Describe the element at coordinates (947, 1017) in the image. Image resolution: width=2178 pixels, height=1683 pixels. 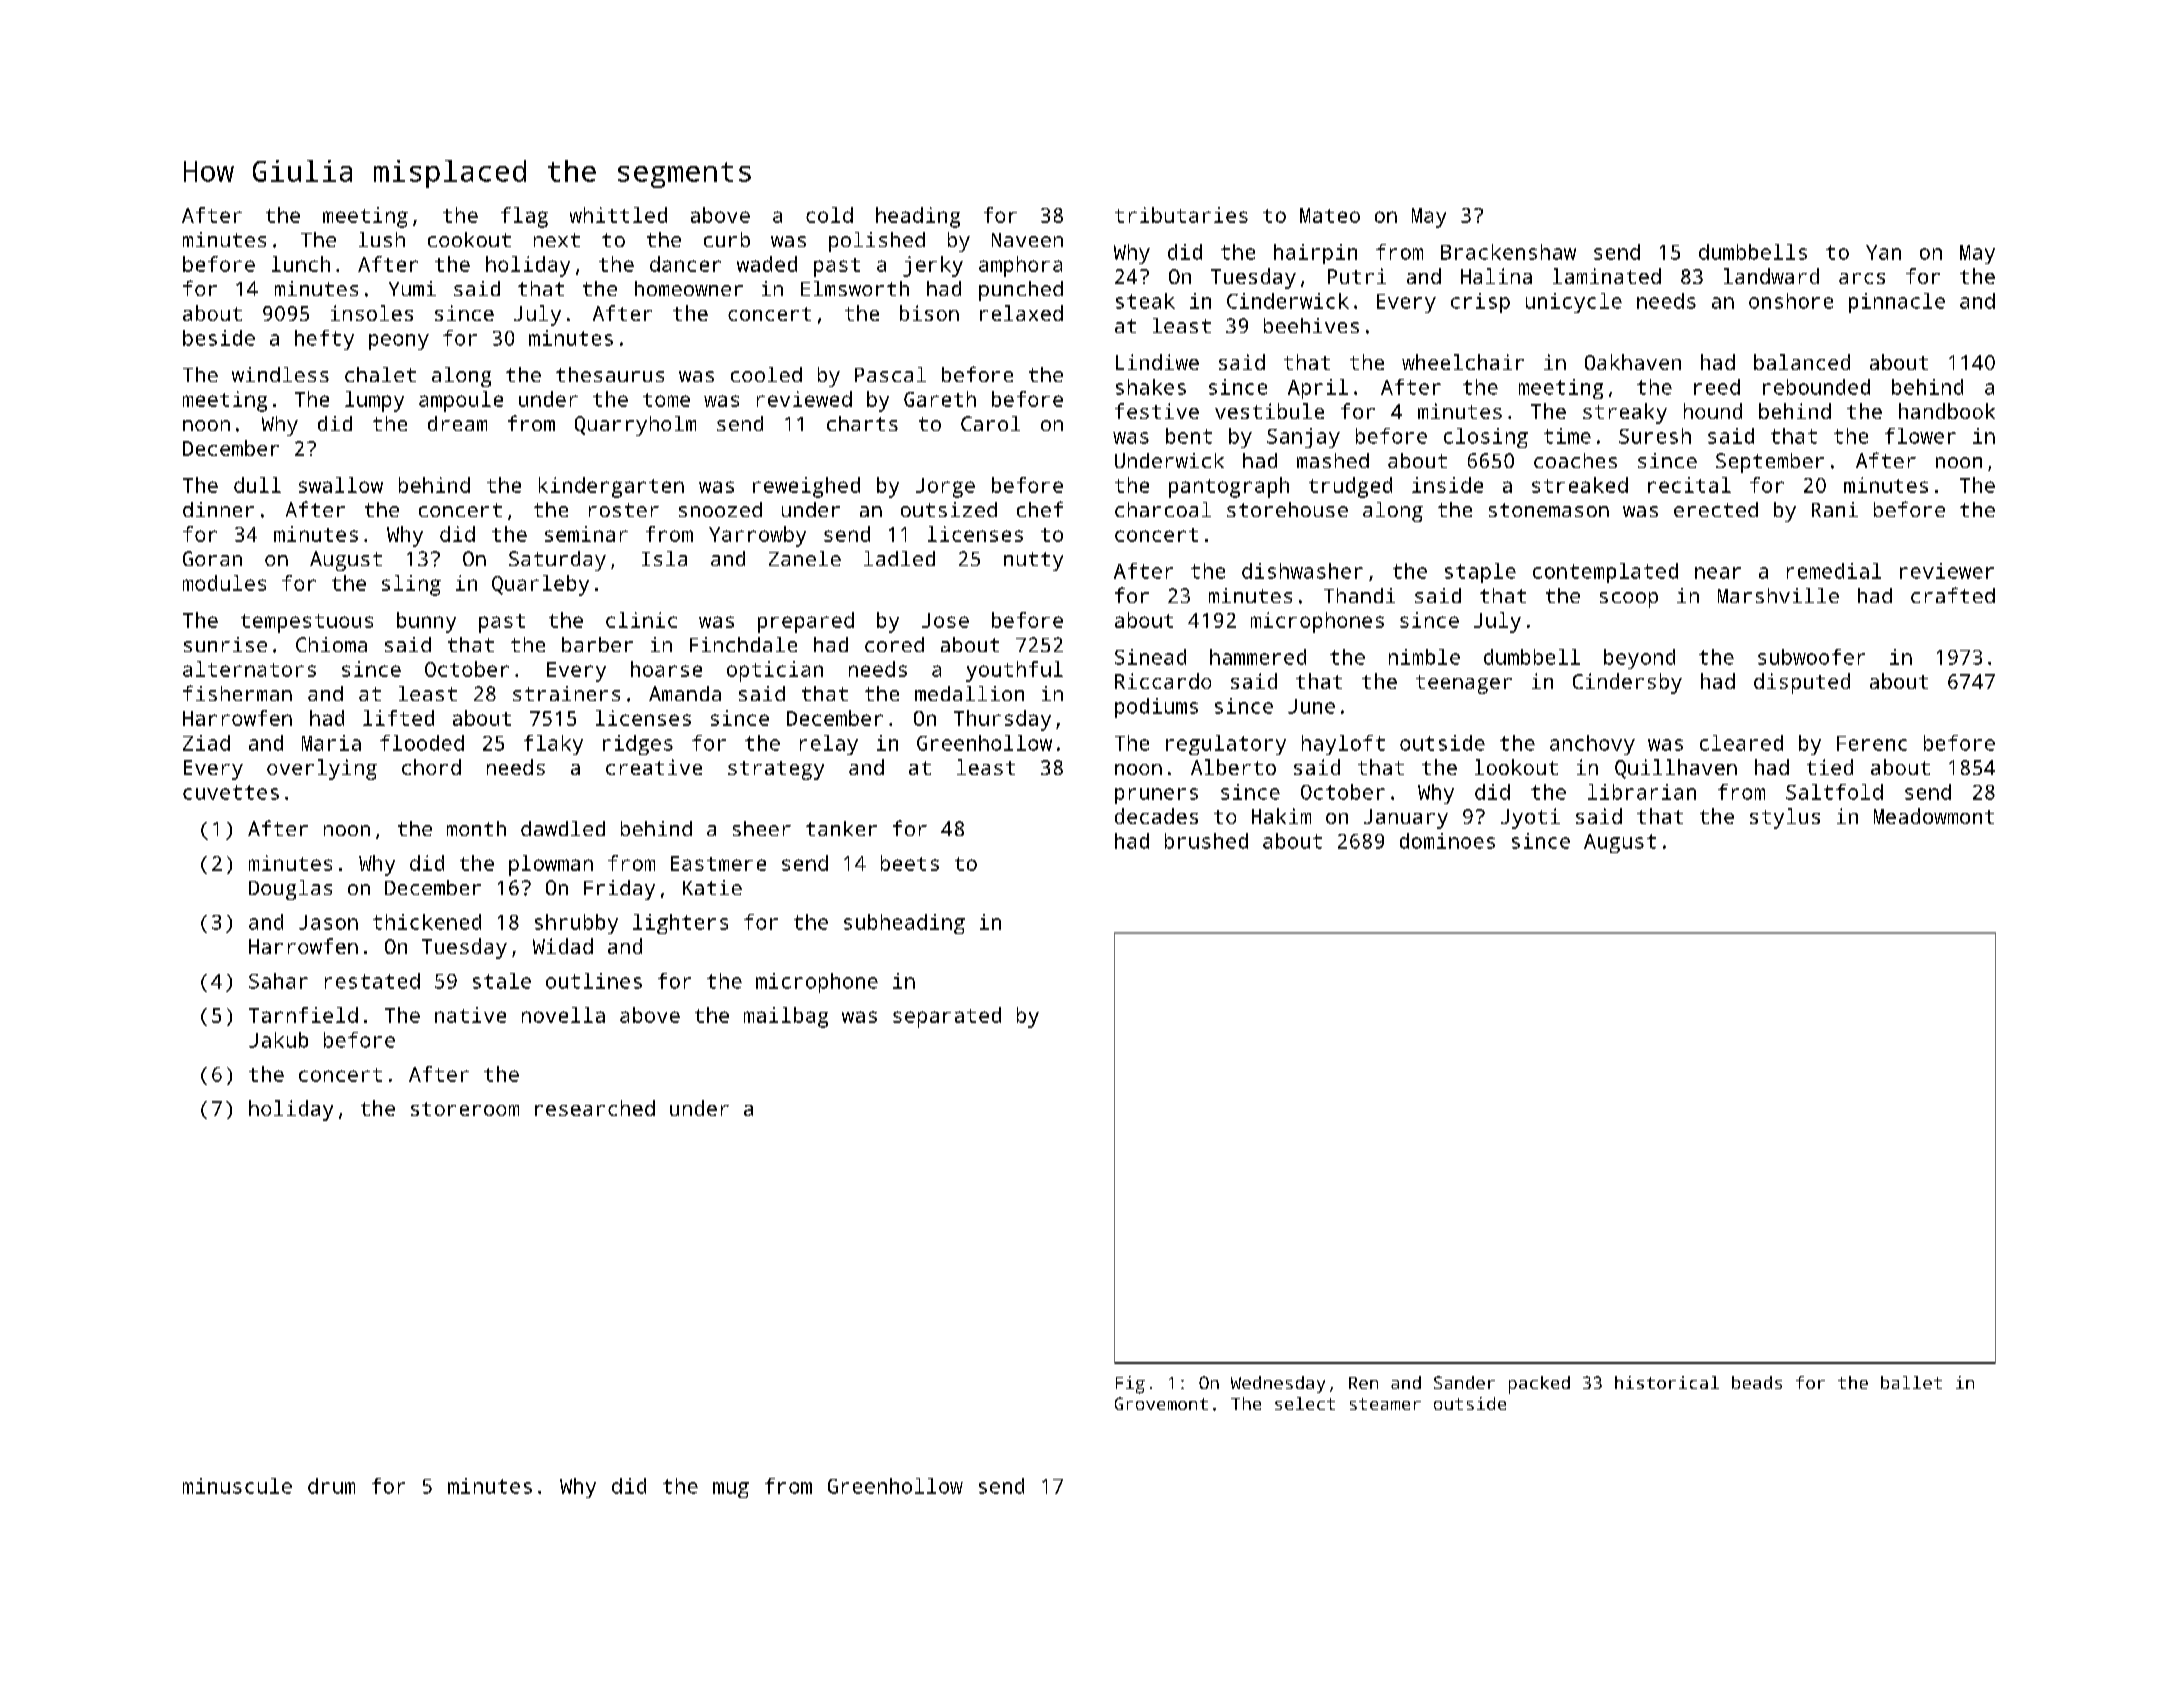
I see `separated` at that location.
